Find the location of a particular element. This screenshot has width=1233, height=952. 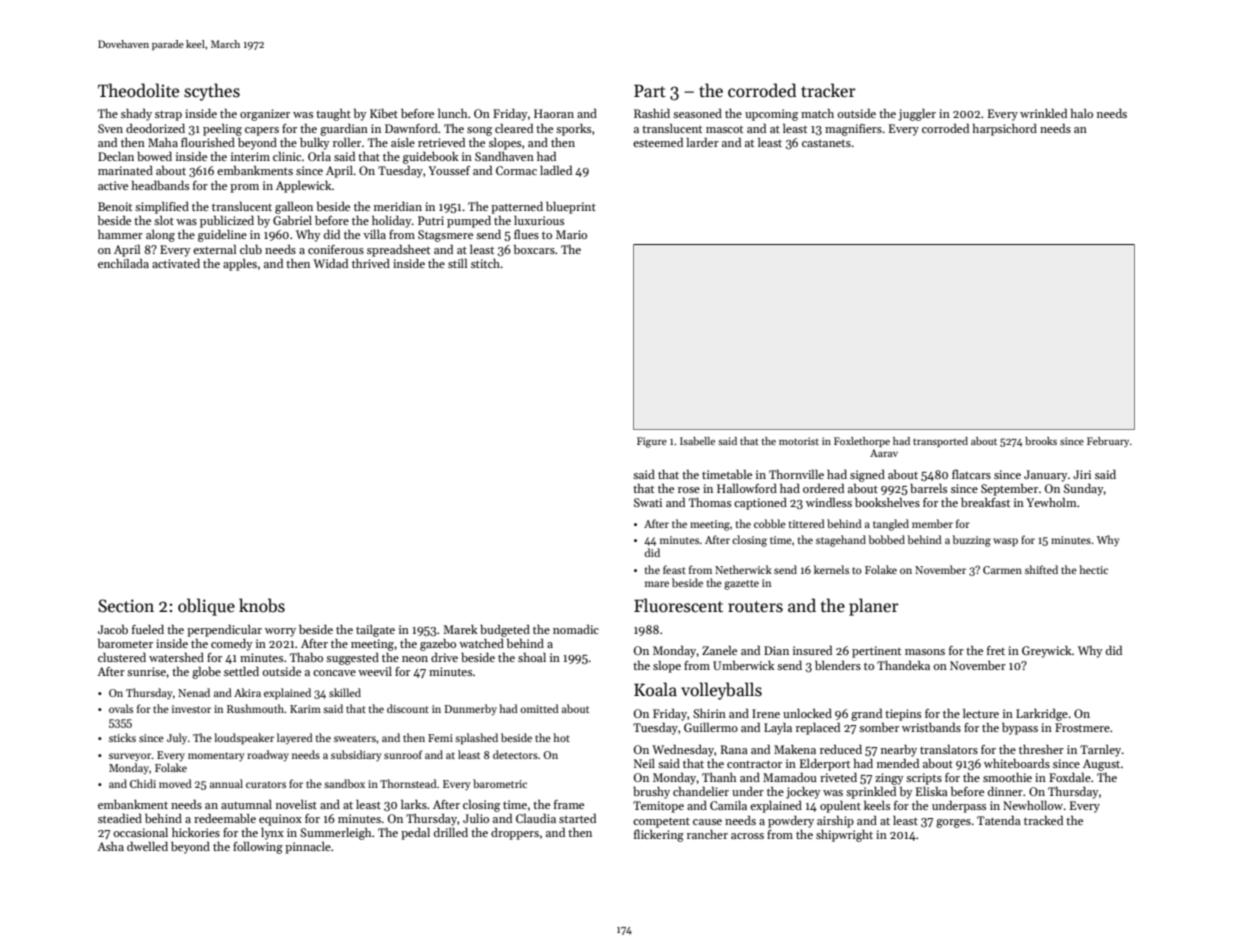

simplified is located at coordinates (162, 207).
